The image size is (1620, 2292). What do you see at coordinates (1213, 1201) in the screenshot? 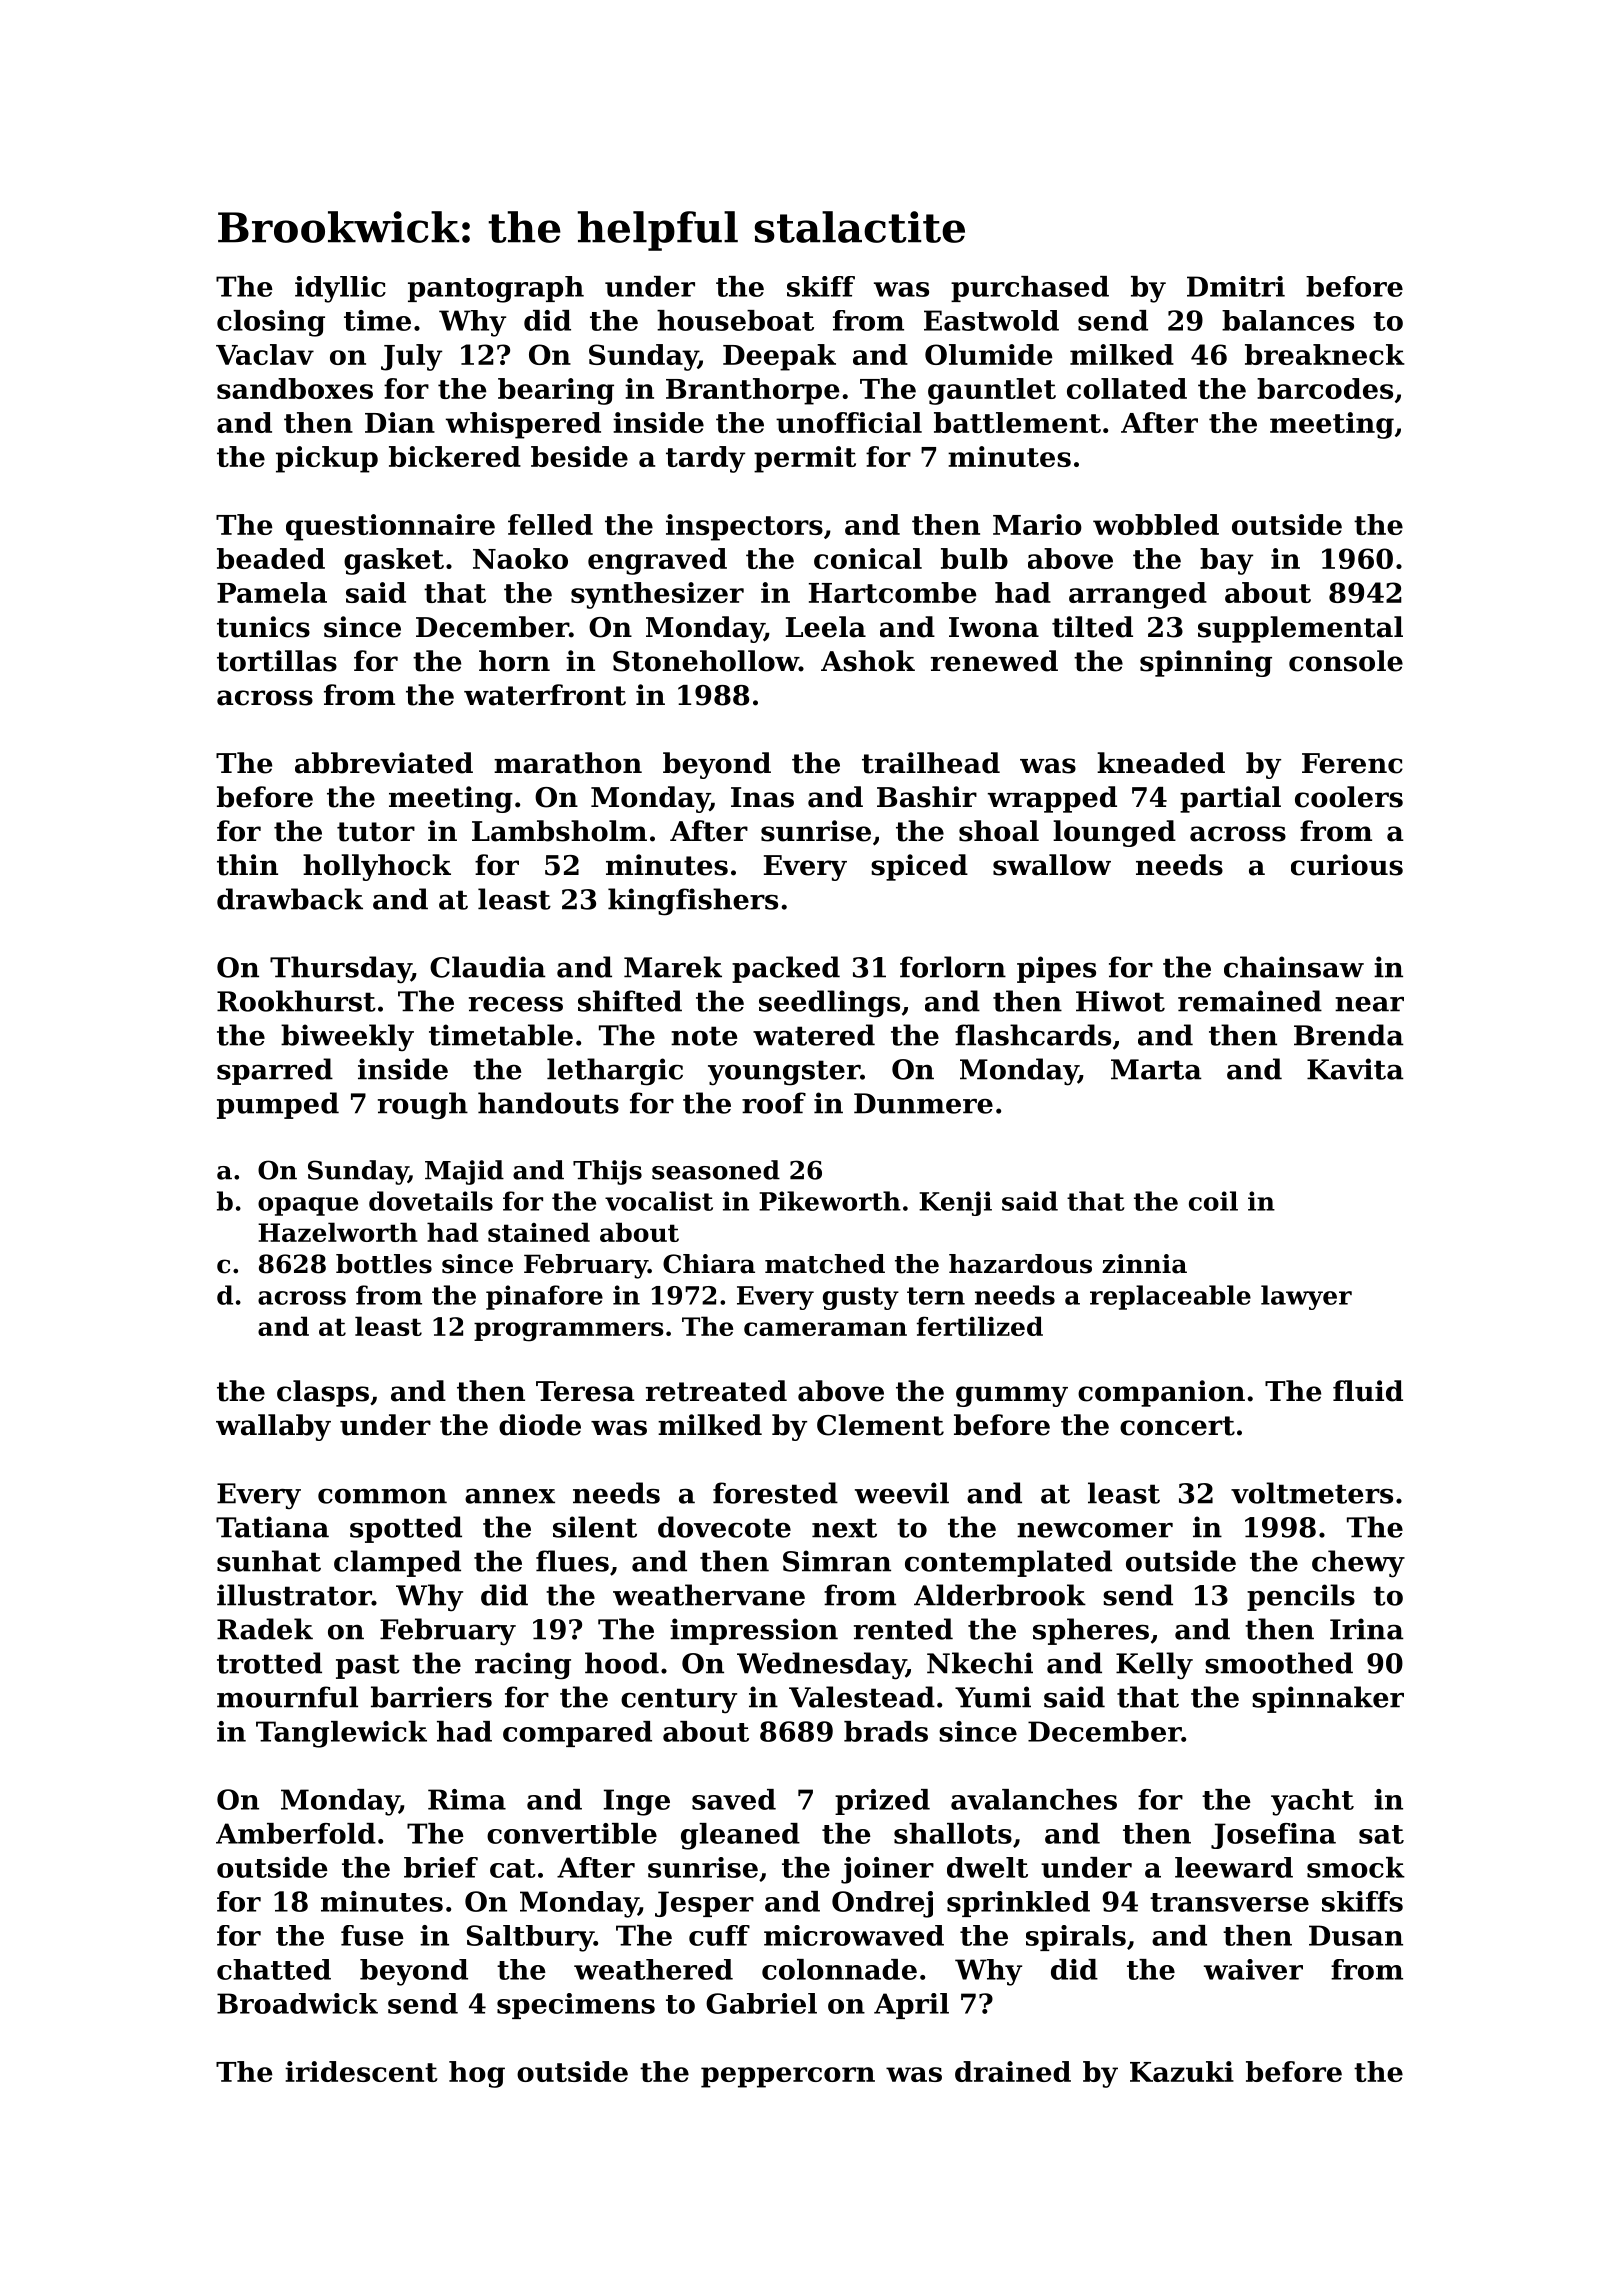
I see `coil` at bounding box center [1213, 1201].
